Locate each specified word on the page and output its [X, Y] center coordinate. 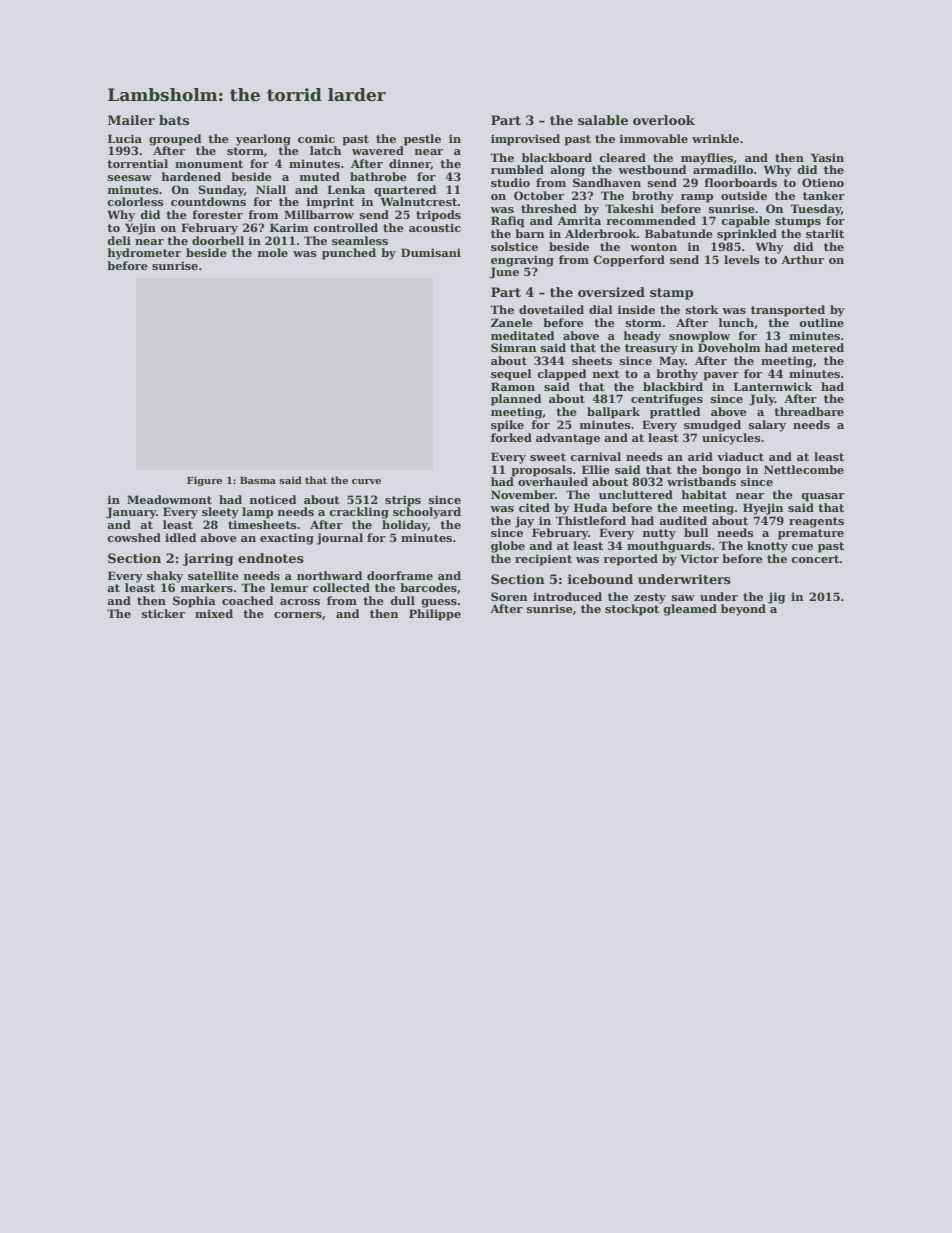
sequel [511, 375]
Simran [513, 347]
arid [700, 456]
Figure [204, 481]
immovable [654, 138]
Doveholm [729, 347]
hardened [191, 176]
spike [507, 426]
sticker [163, 613]
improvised [525, 140]
